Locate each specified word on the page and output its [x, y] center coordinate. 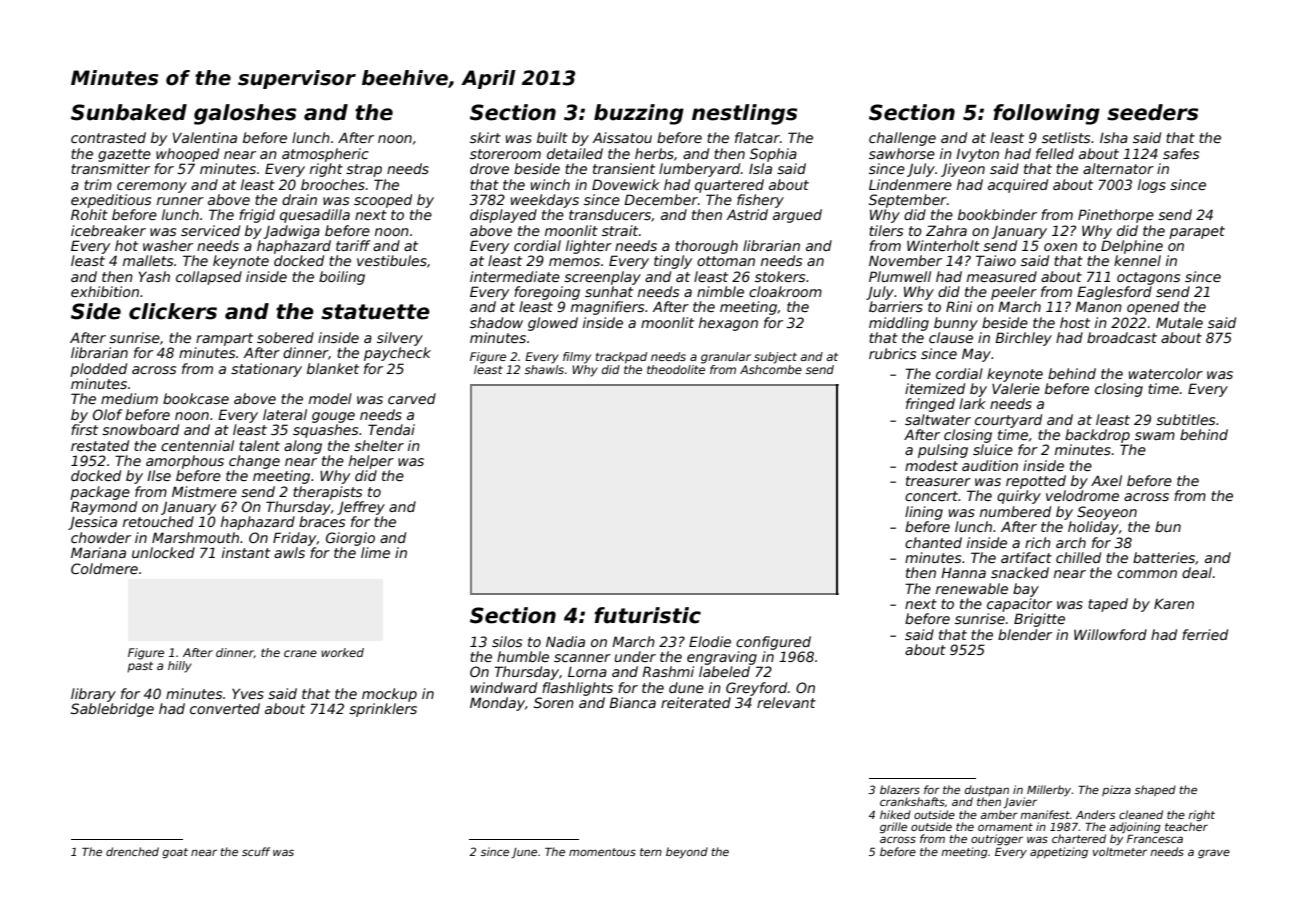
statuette [375, 312]
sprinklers [383, 710]
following [1046, 114]
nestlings [744, 114]
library [93, 695]
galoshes [245, 114]
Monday [497, 704]
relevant [786, 702]
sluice [993, 449]
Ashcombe [771, 369]
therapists [327, 493]
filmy [577, 358]
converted [225, 708]
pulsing [943, 451]
